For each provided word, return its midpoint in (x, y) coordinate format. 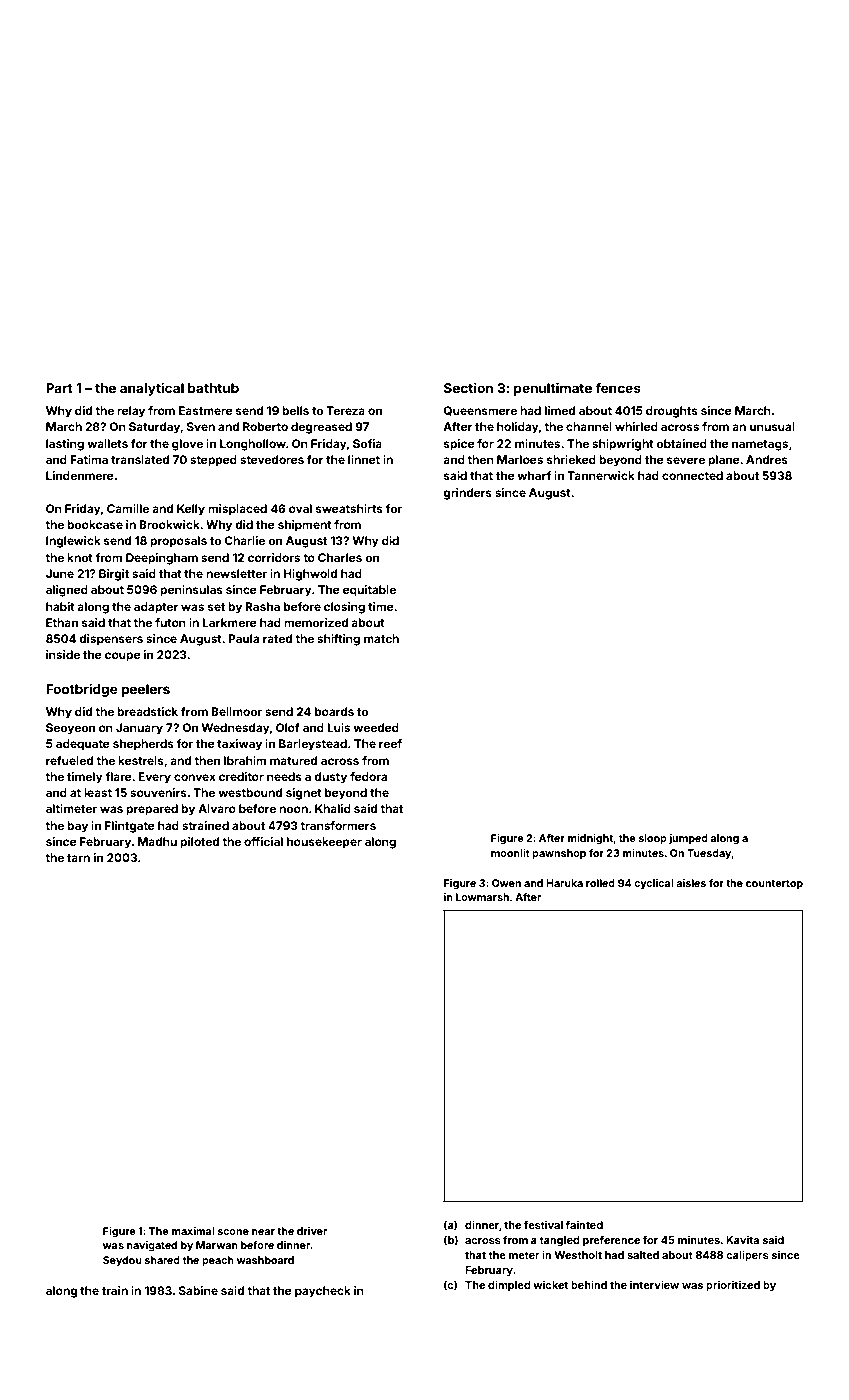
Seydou (122, 1261)
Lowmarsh (482, 897)
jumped (688, 839)
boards (334, 711)
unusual (772, 426)
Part (59, 388)
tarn (78, 858)
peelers (146, 690)
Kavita (742, 1240)
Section (468, 387)
